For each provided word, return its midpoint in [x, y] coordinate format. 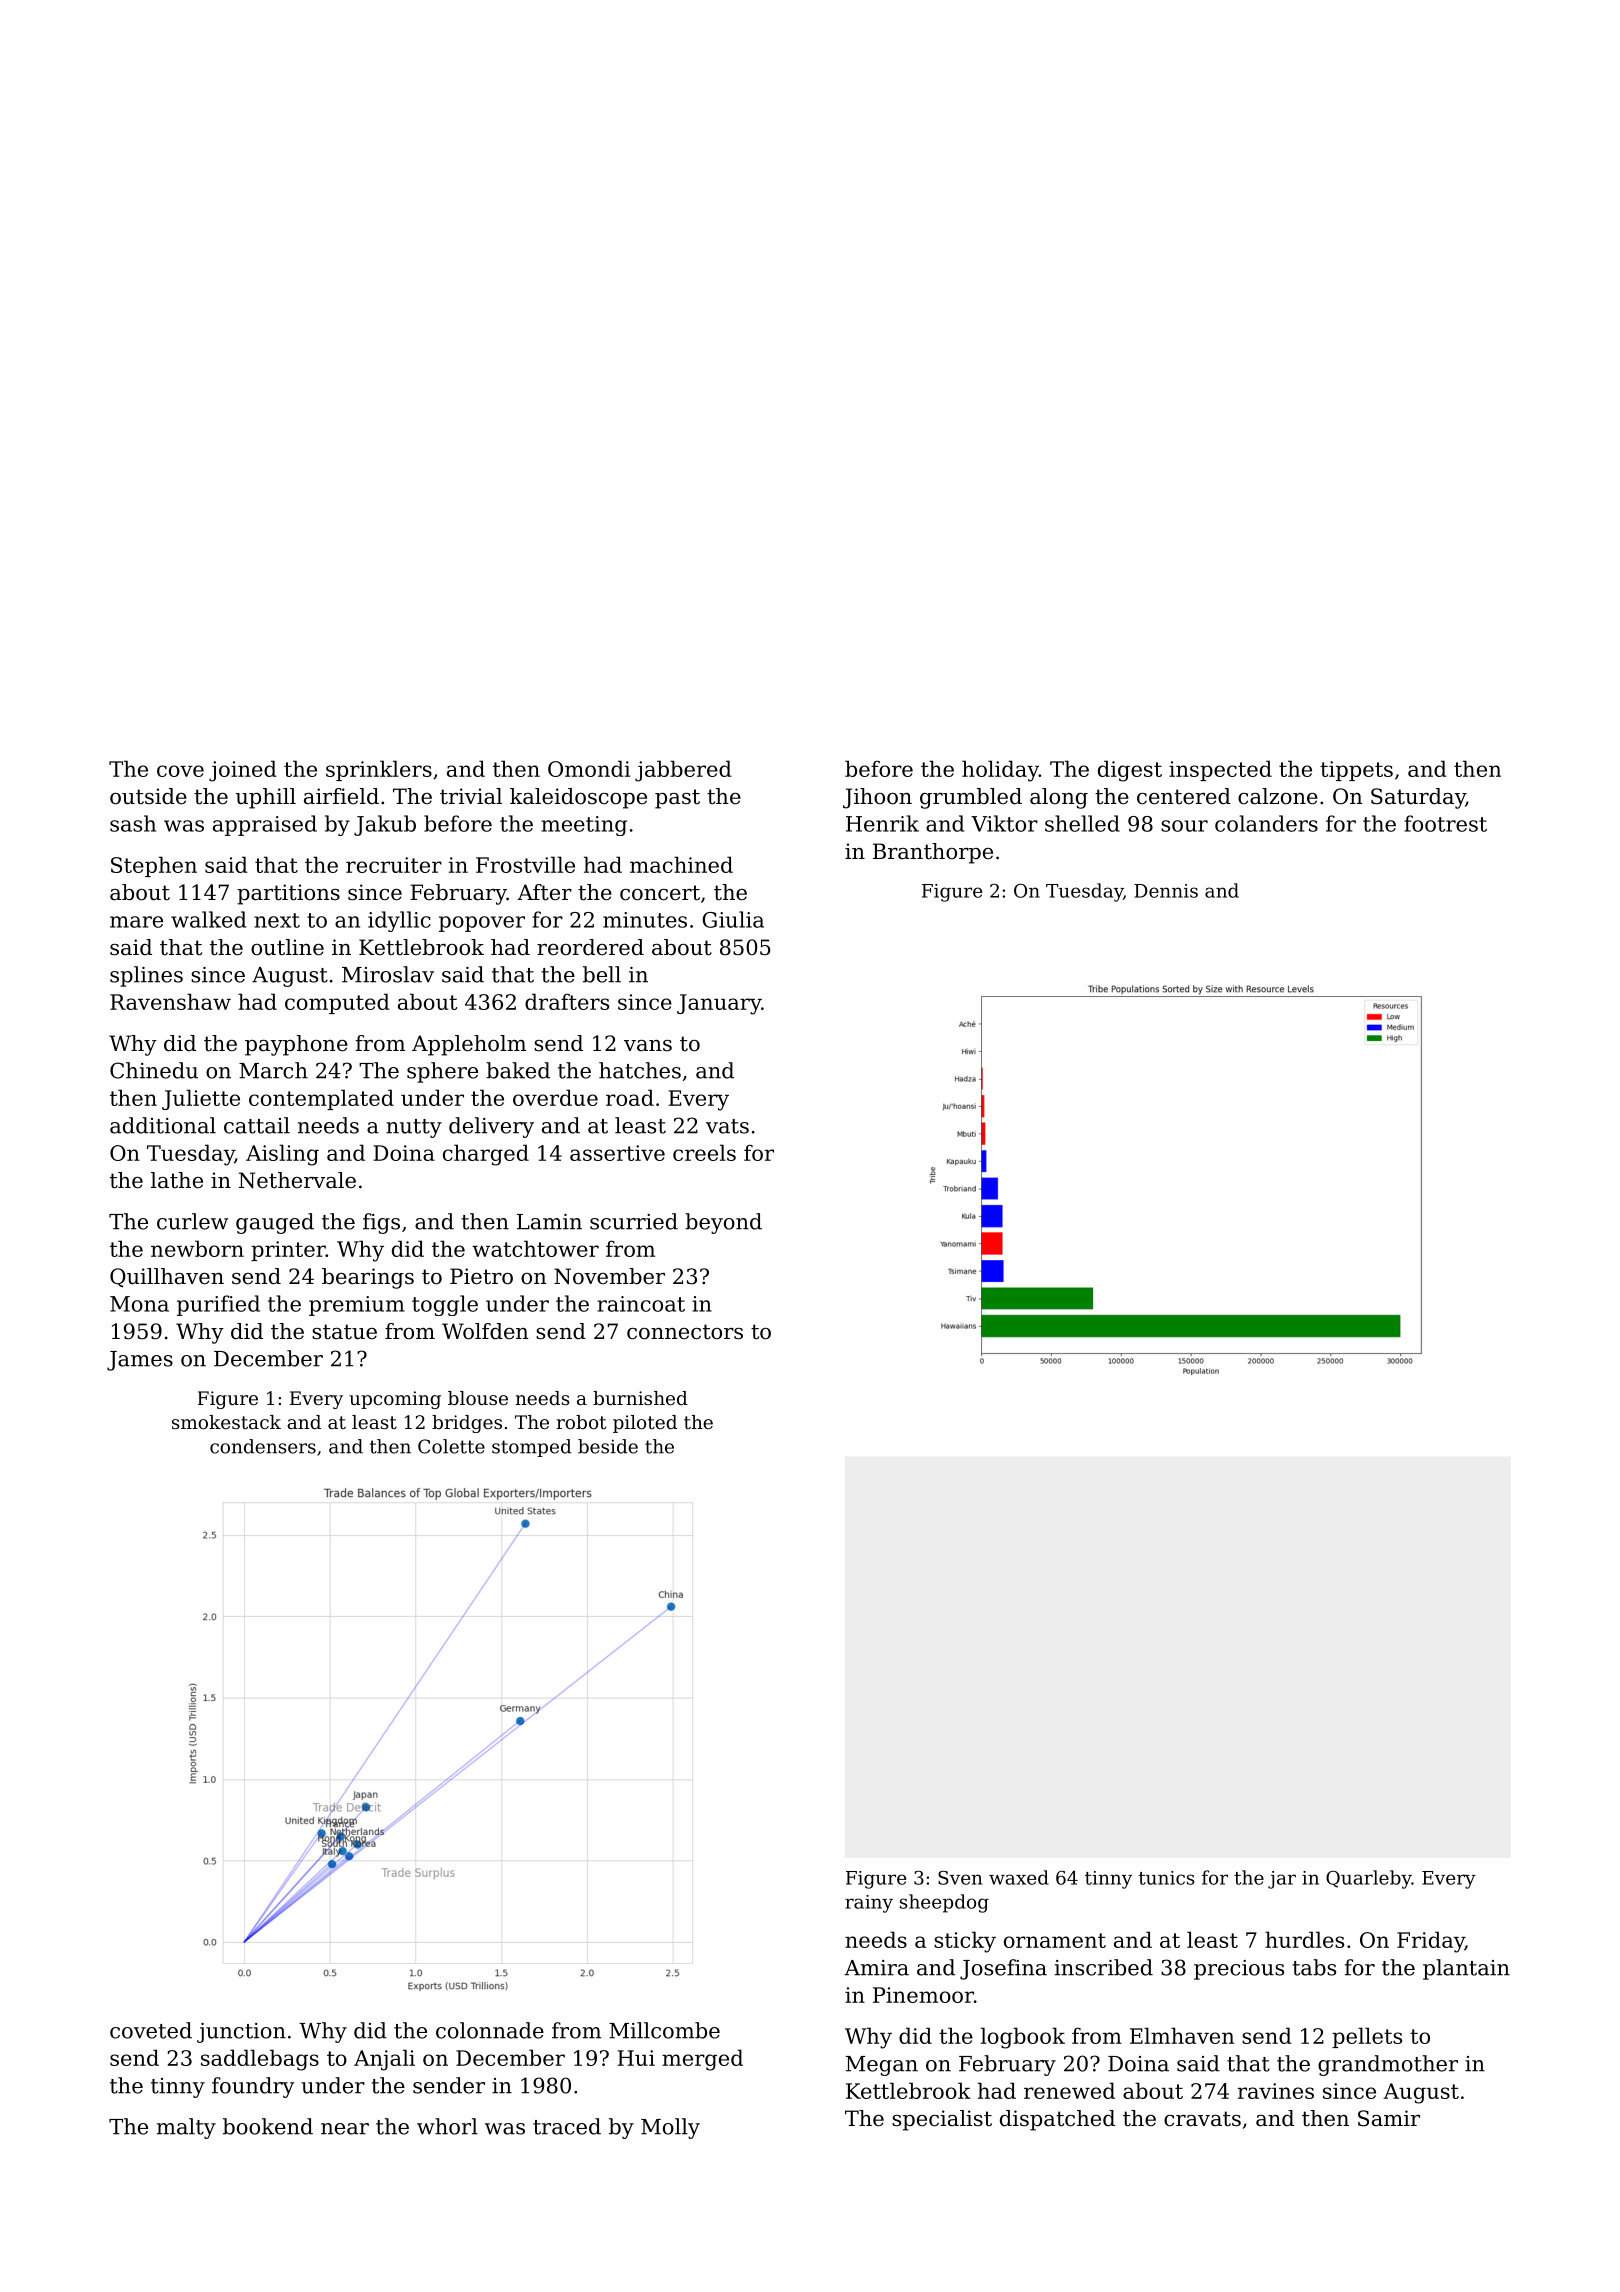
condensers [263, 1446]
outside [148, 796]
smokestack [226, 1422]
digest [1130, 771]
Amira [876, 1968]
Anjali [384, 2060]
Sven [960, 1878]
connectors [685, 1332]
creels [704, 1152]
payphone [296, 1045]
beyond [723, 1223]
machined [681, 864]
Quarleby [1369, 1879]
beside [608, 1446]
